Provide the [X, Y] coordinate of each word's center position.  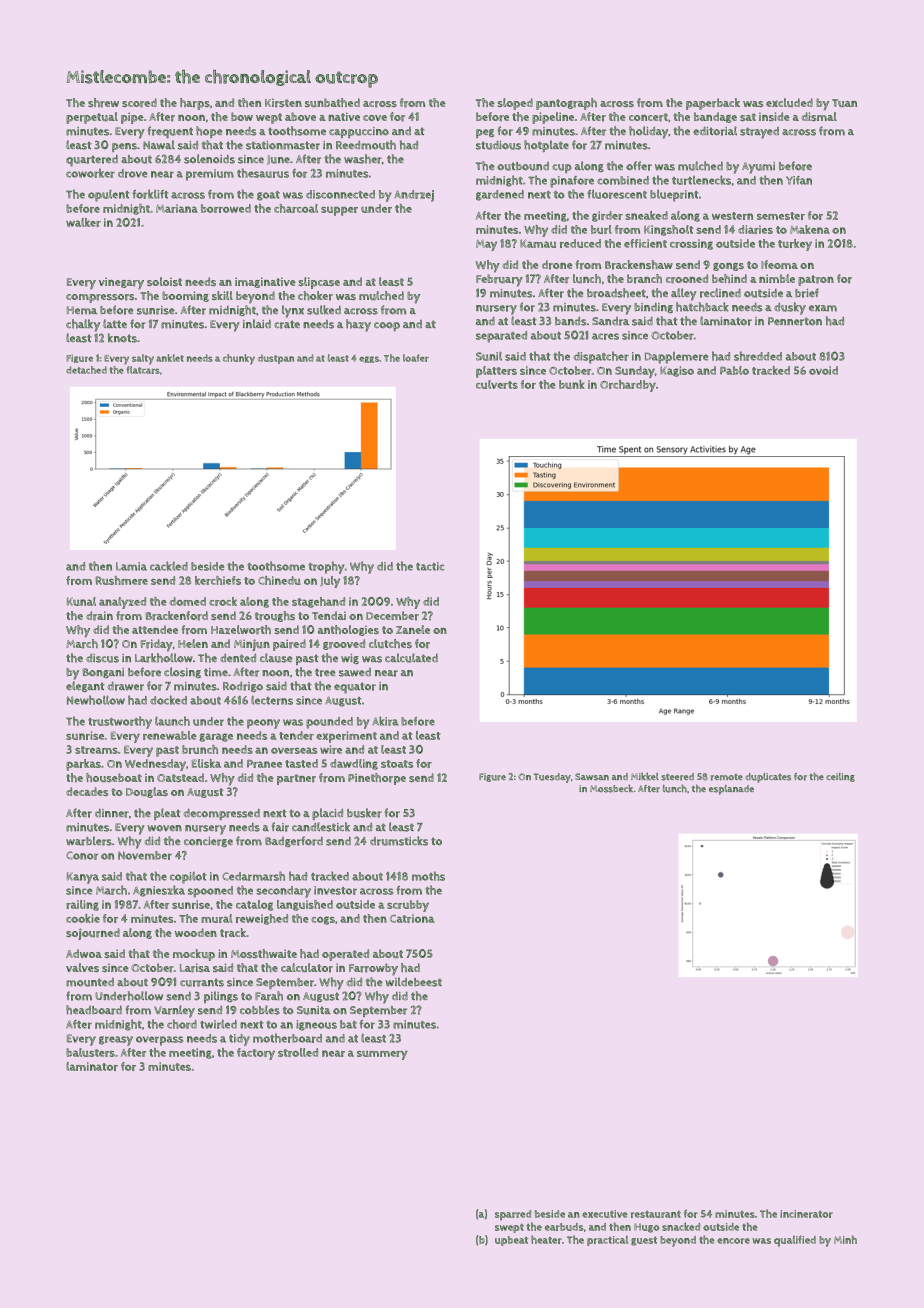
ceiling [840, 777]
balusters [90, 1052]
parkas [83, 765]
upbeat [511, 1241]
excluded [789, 102]
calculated [411, 658]
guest [644, 1241]
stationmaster [283, 145]
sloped [515, 104]
